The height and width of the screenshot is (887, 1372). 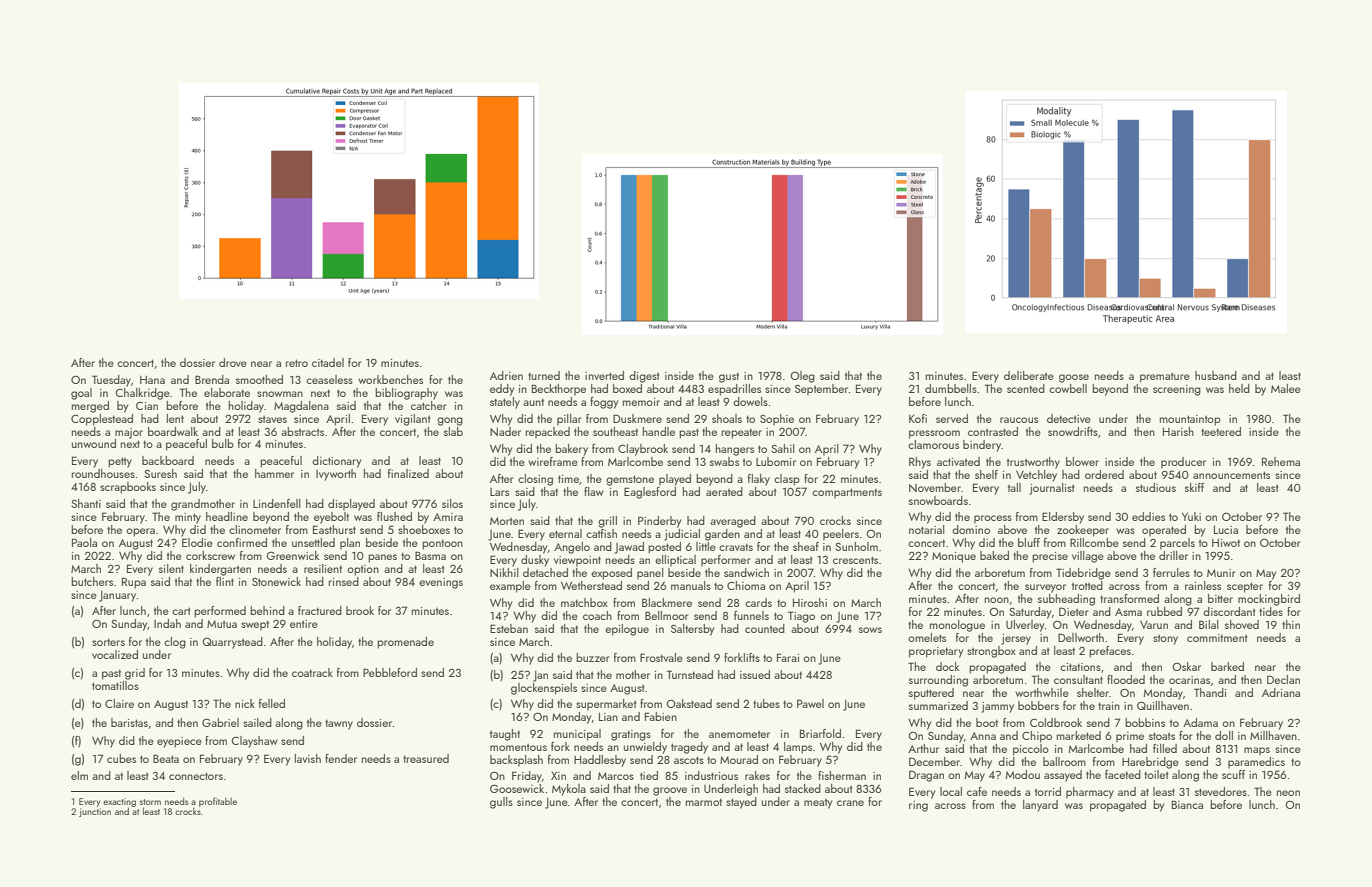 What do you see at coordinates (95, 812) in the screenshot?
I see `junction` at bounding box center [95, 812].
